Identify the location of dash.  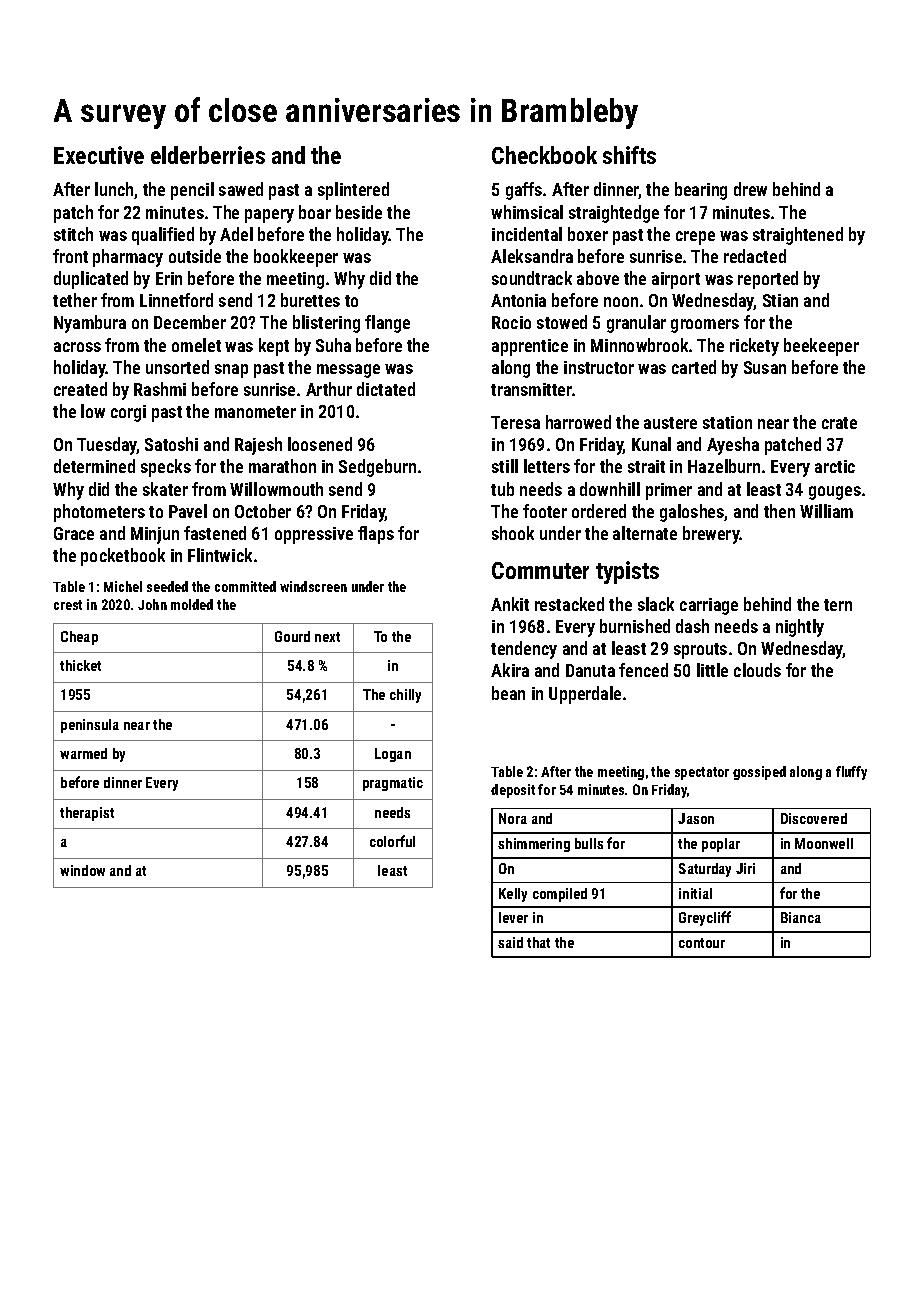
(692, 626).
